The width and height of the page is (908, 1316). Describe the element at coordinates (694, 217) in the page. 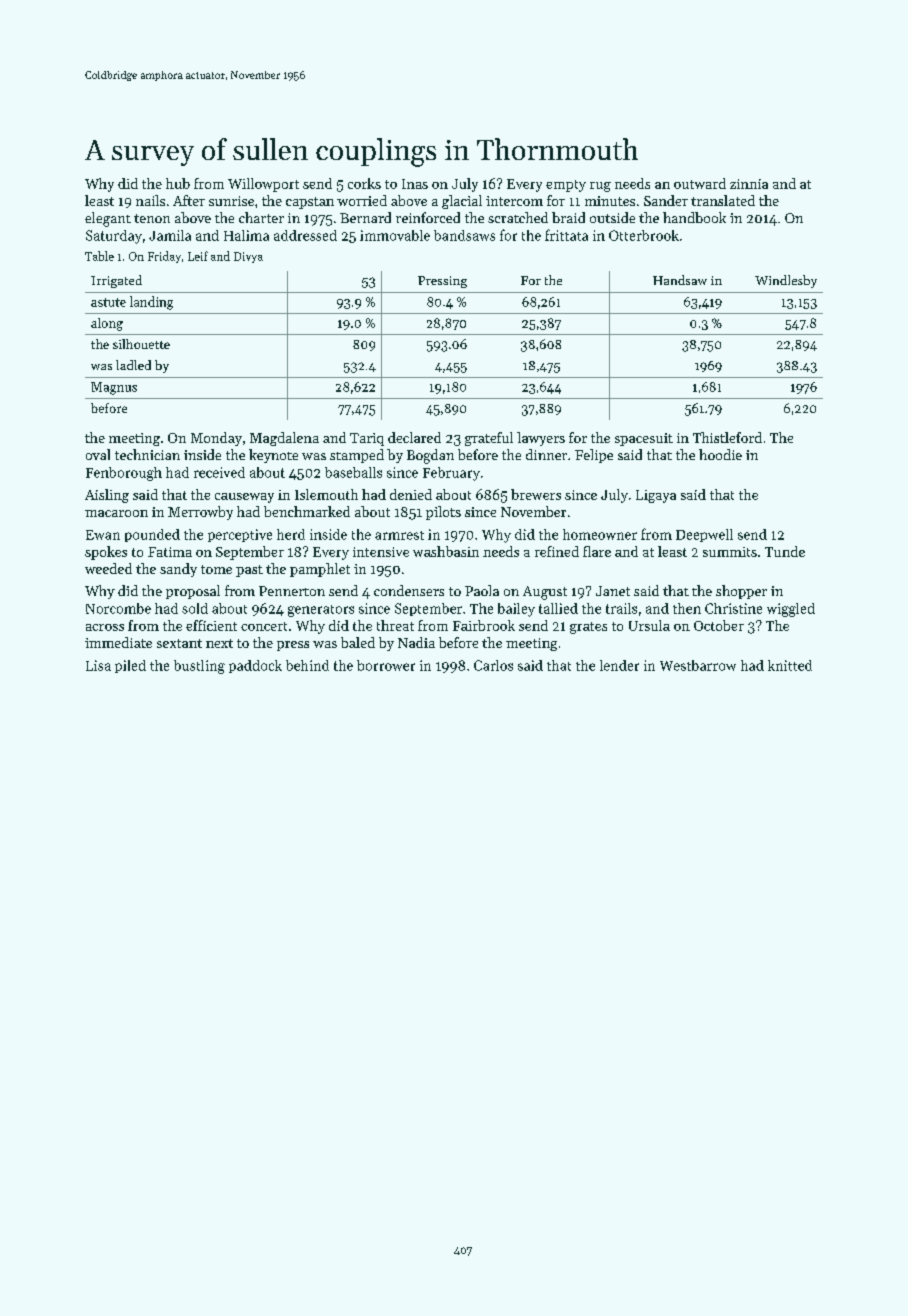

I see `handbook` at that location.
